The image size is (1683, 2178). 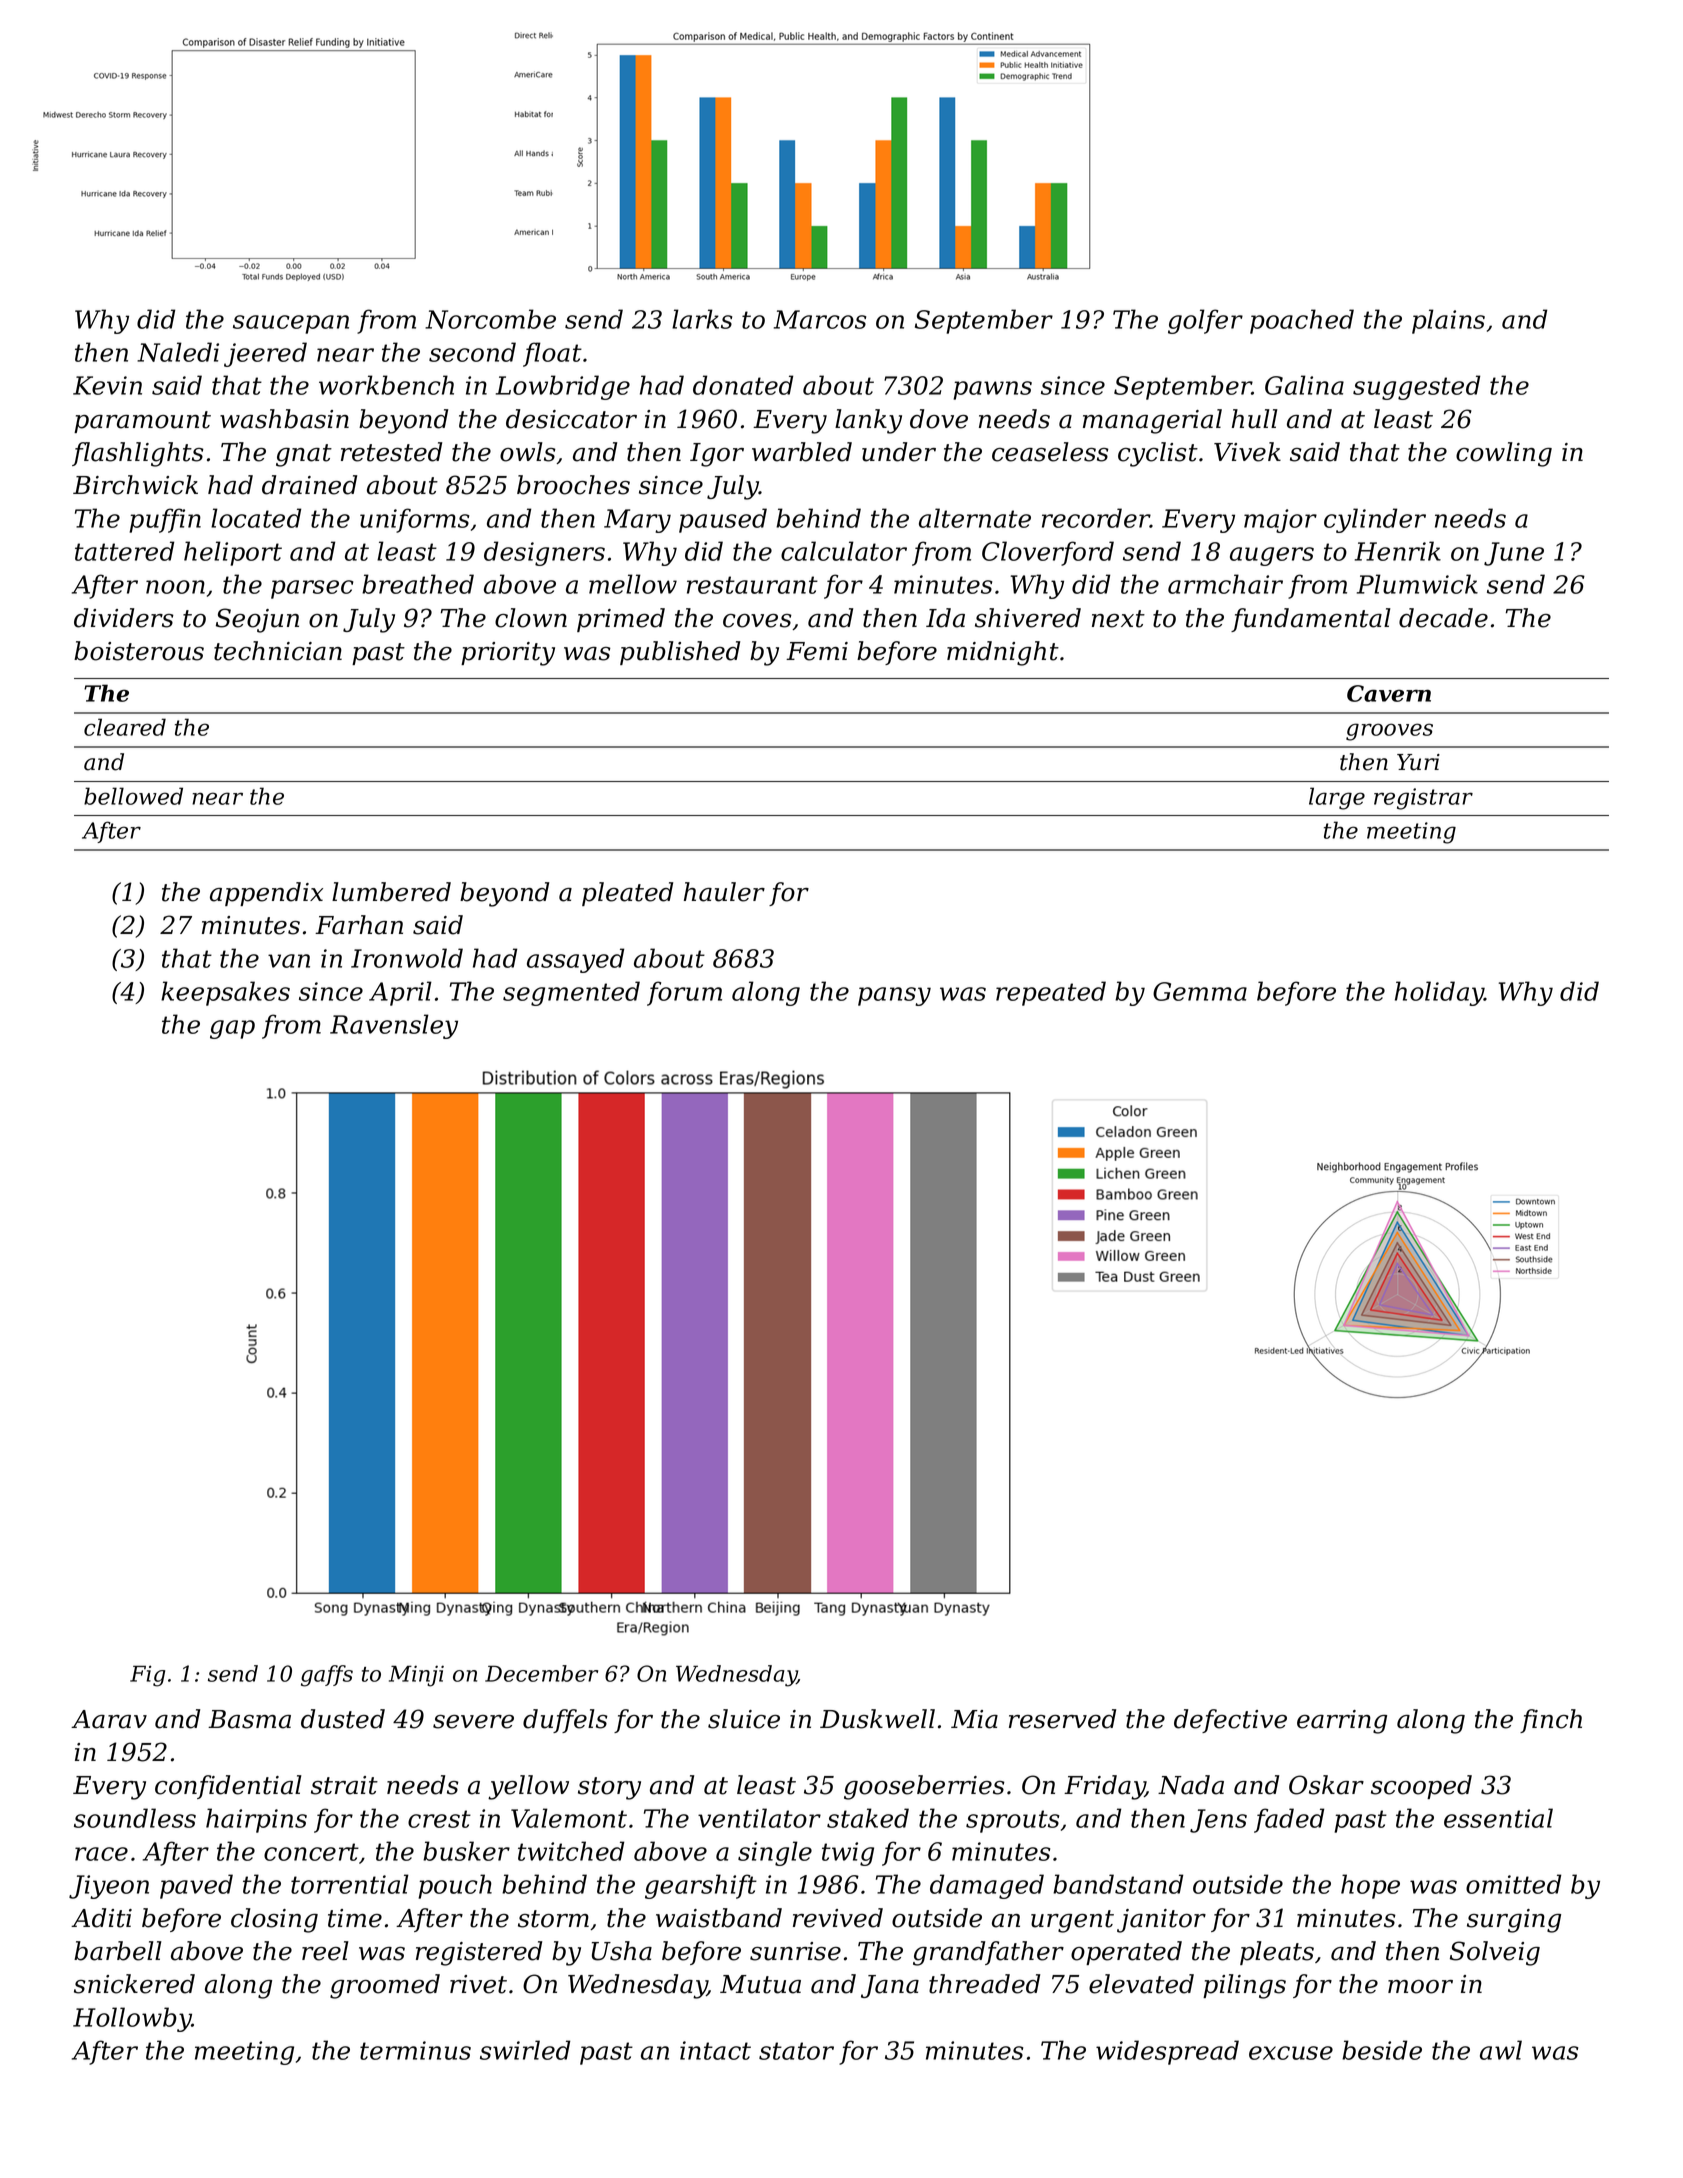 What do you see at coordinates (394, 1026) in the screenshot?
I see `Ravensley` at bounding box center [394, 1026].
